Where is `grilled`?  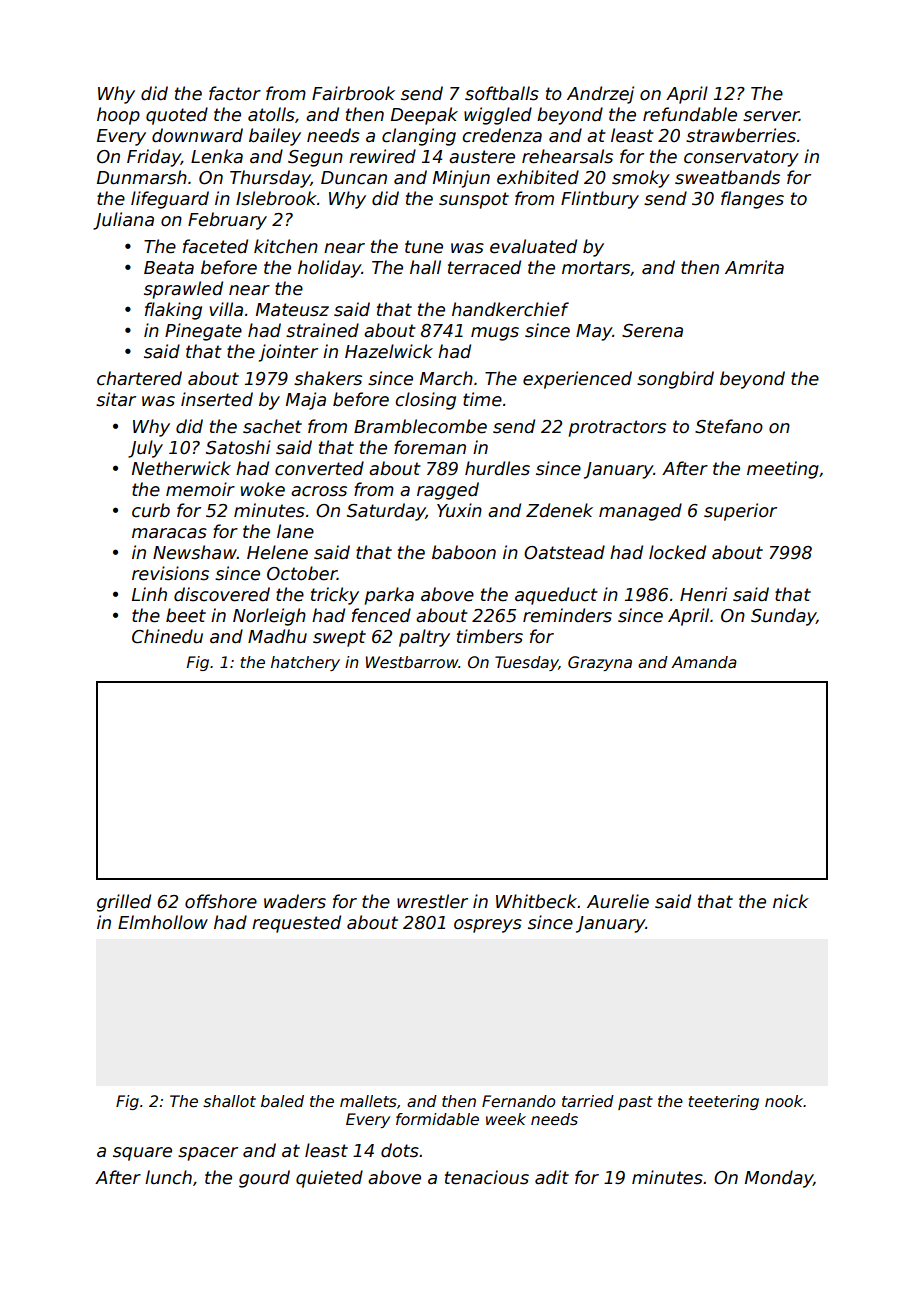
grilled is located at coordinates (124, 903).
